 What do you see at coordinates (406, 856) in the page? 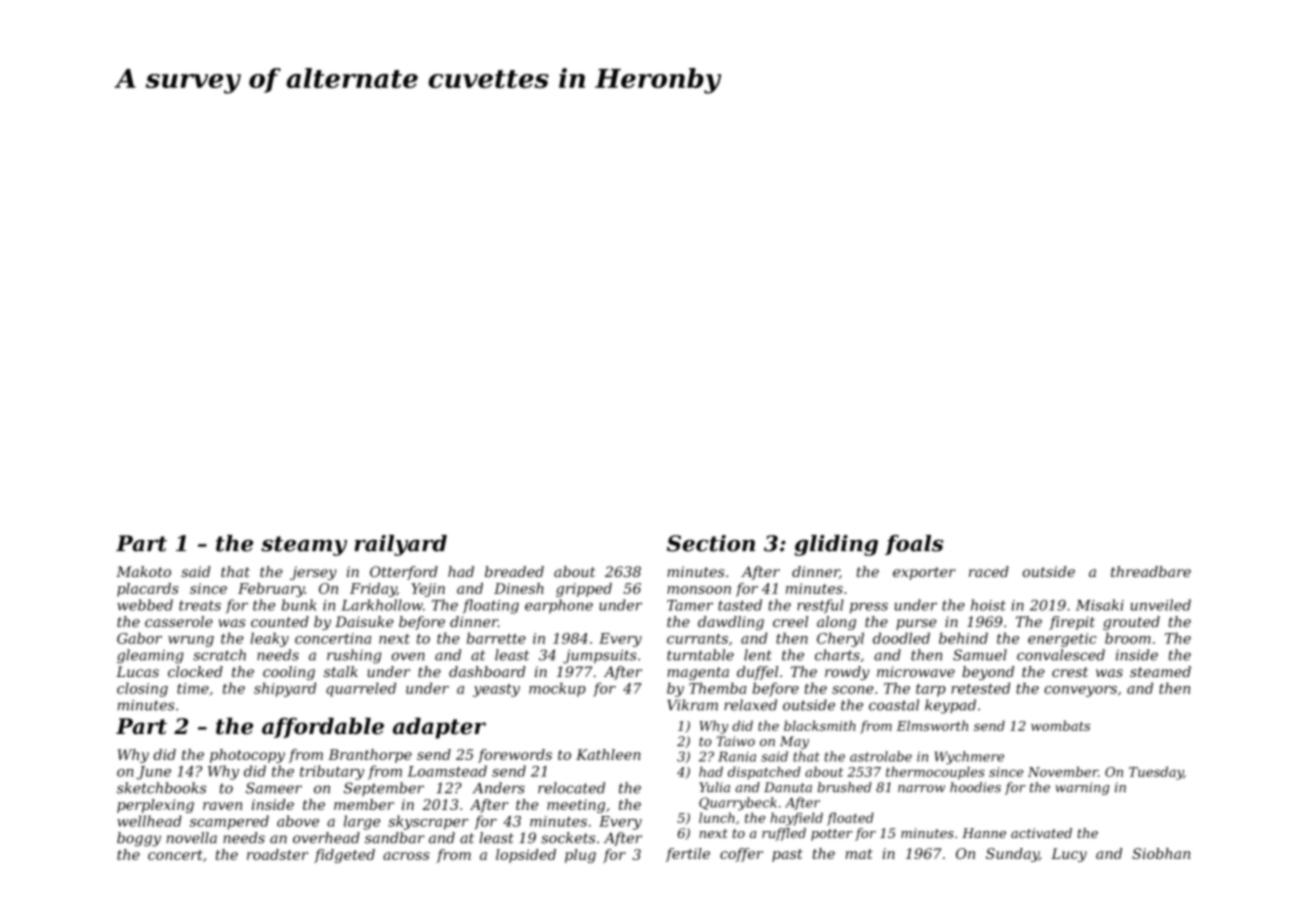
I see `across` at bounding box center [406, 856].
